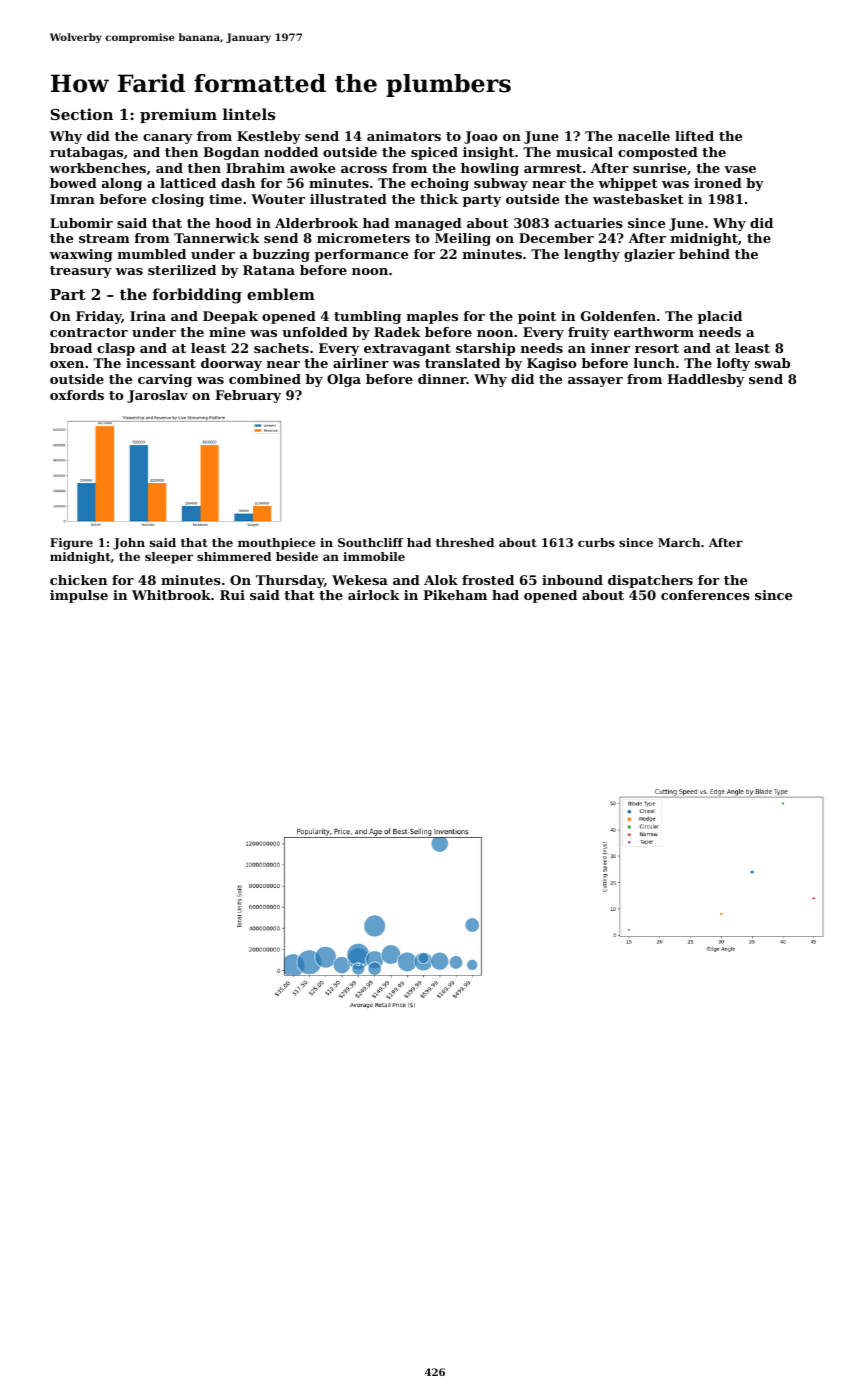  I want to click on hood, so click(233, 223).
